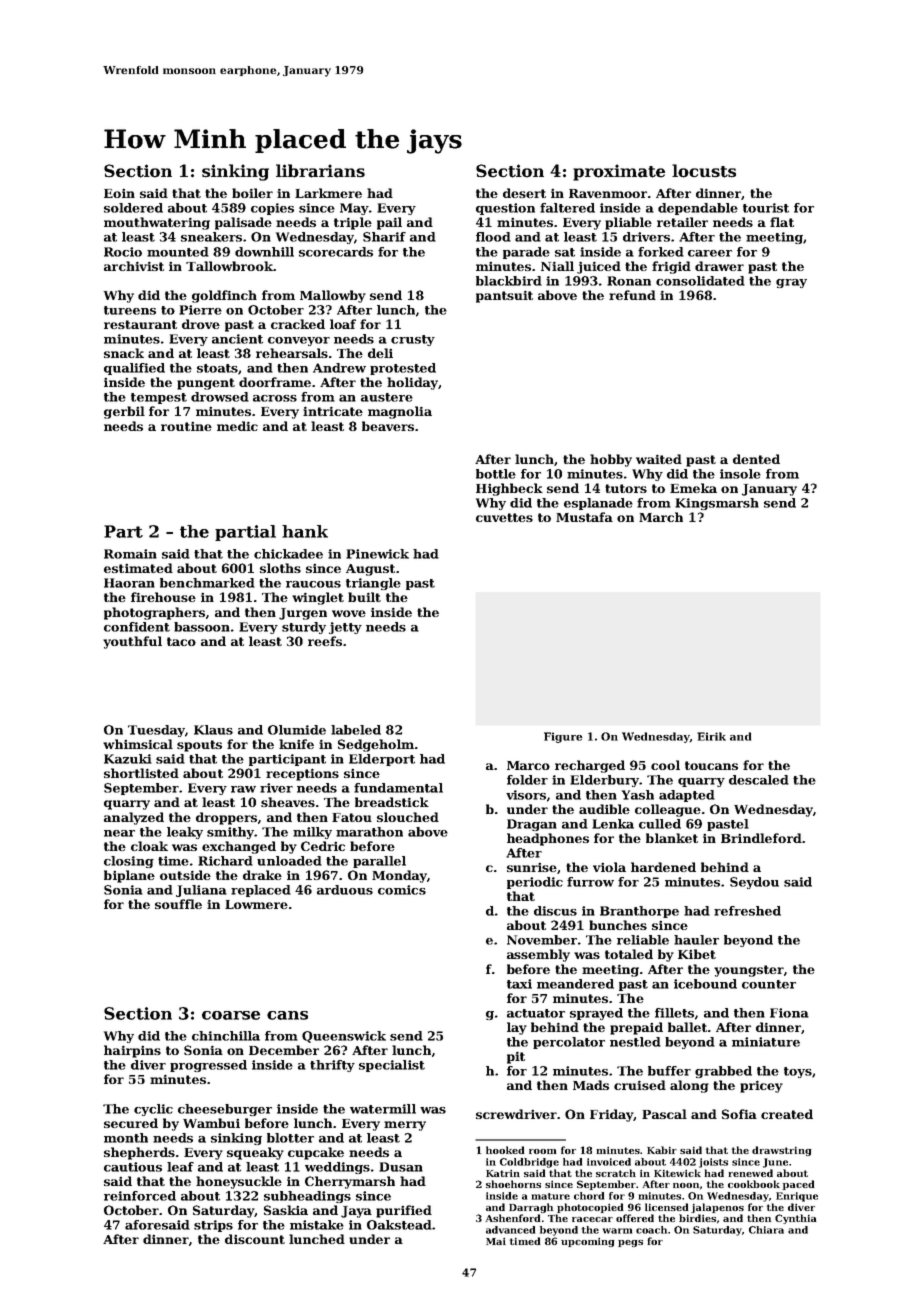 The height and width of the image is (1308, 924). What do you see at coordinates (123, 252) in the image?
I see `Rocio` at bounding box center [123, 252].
